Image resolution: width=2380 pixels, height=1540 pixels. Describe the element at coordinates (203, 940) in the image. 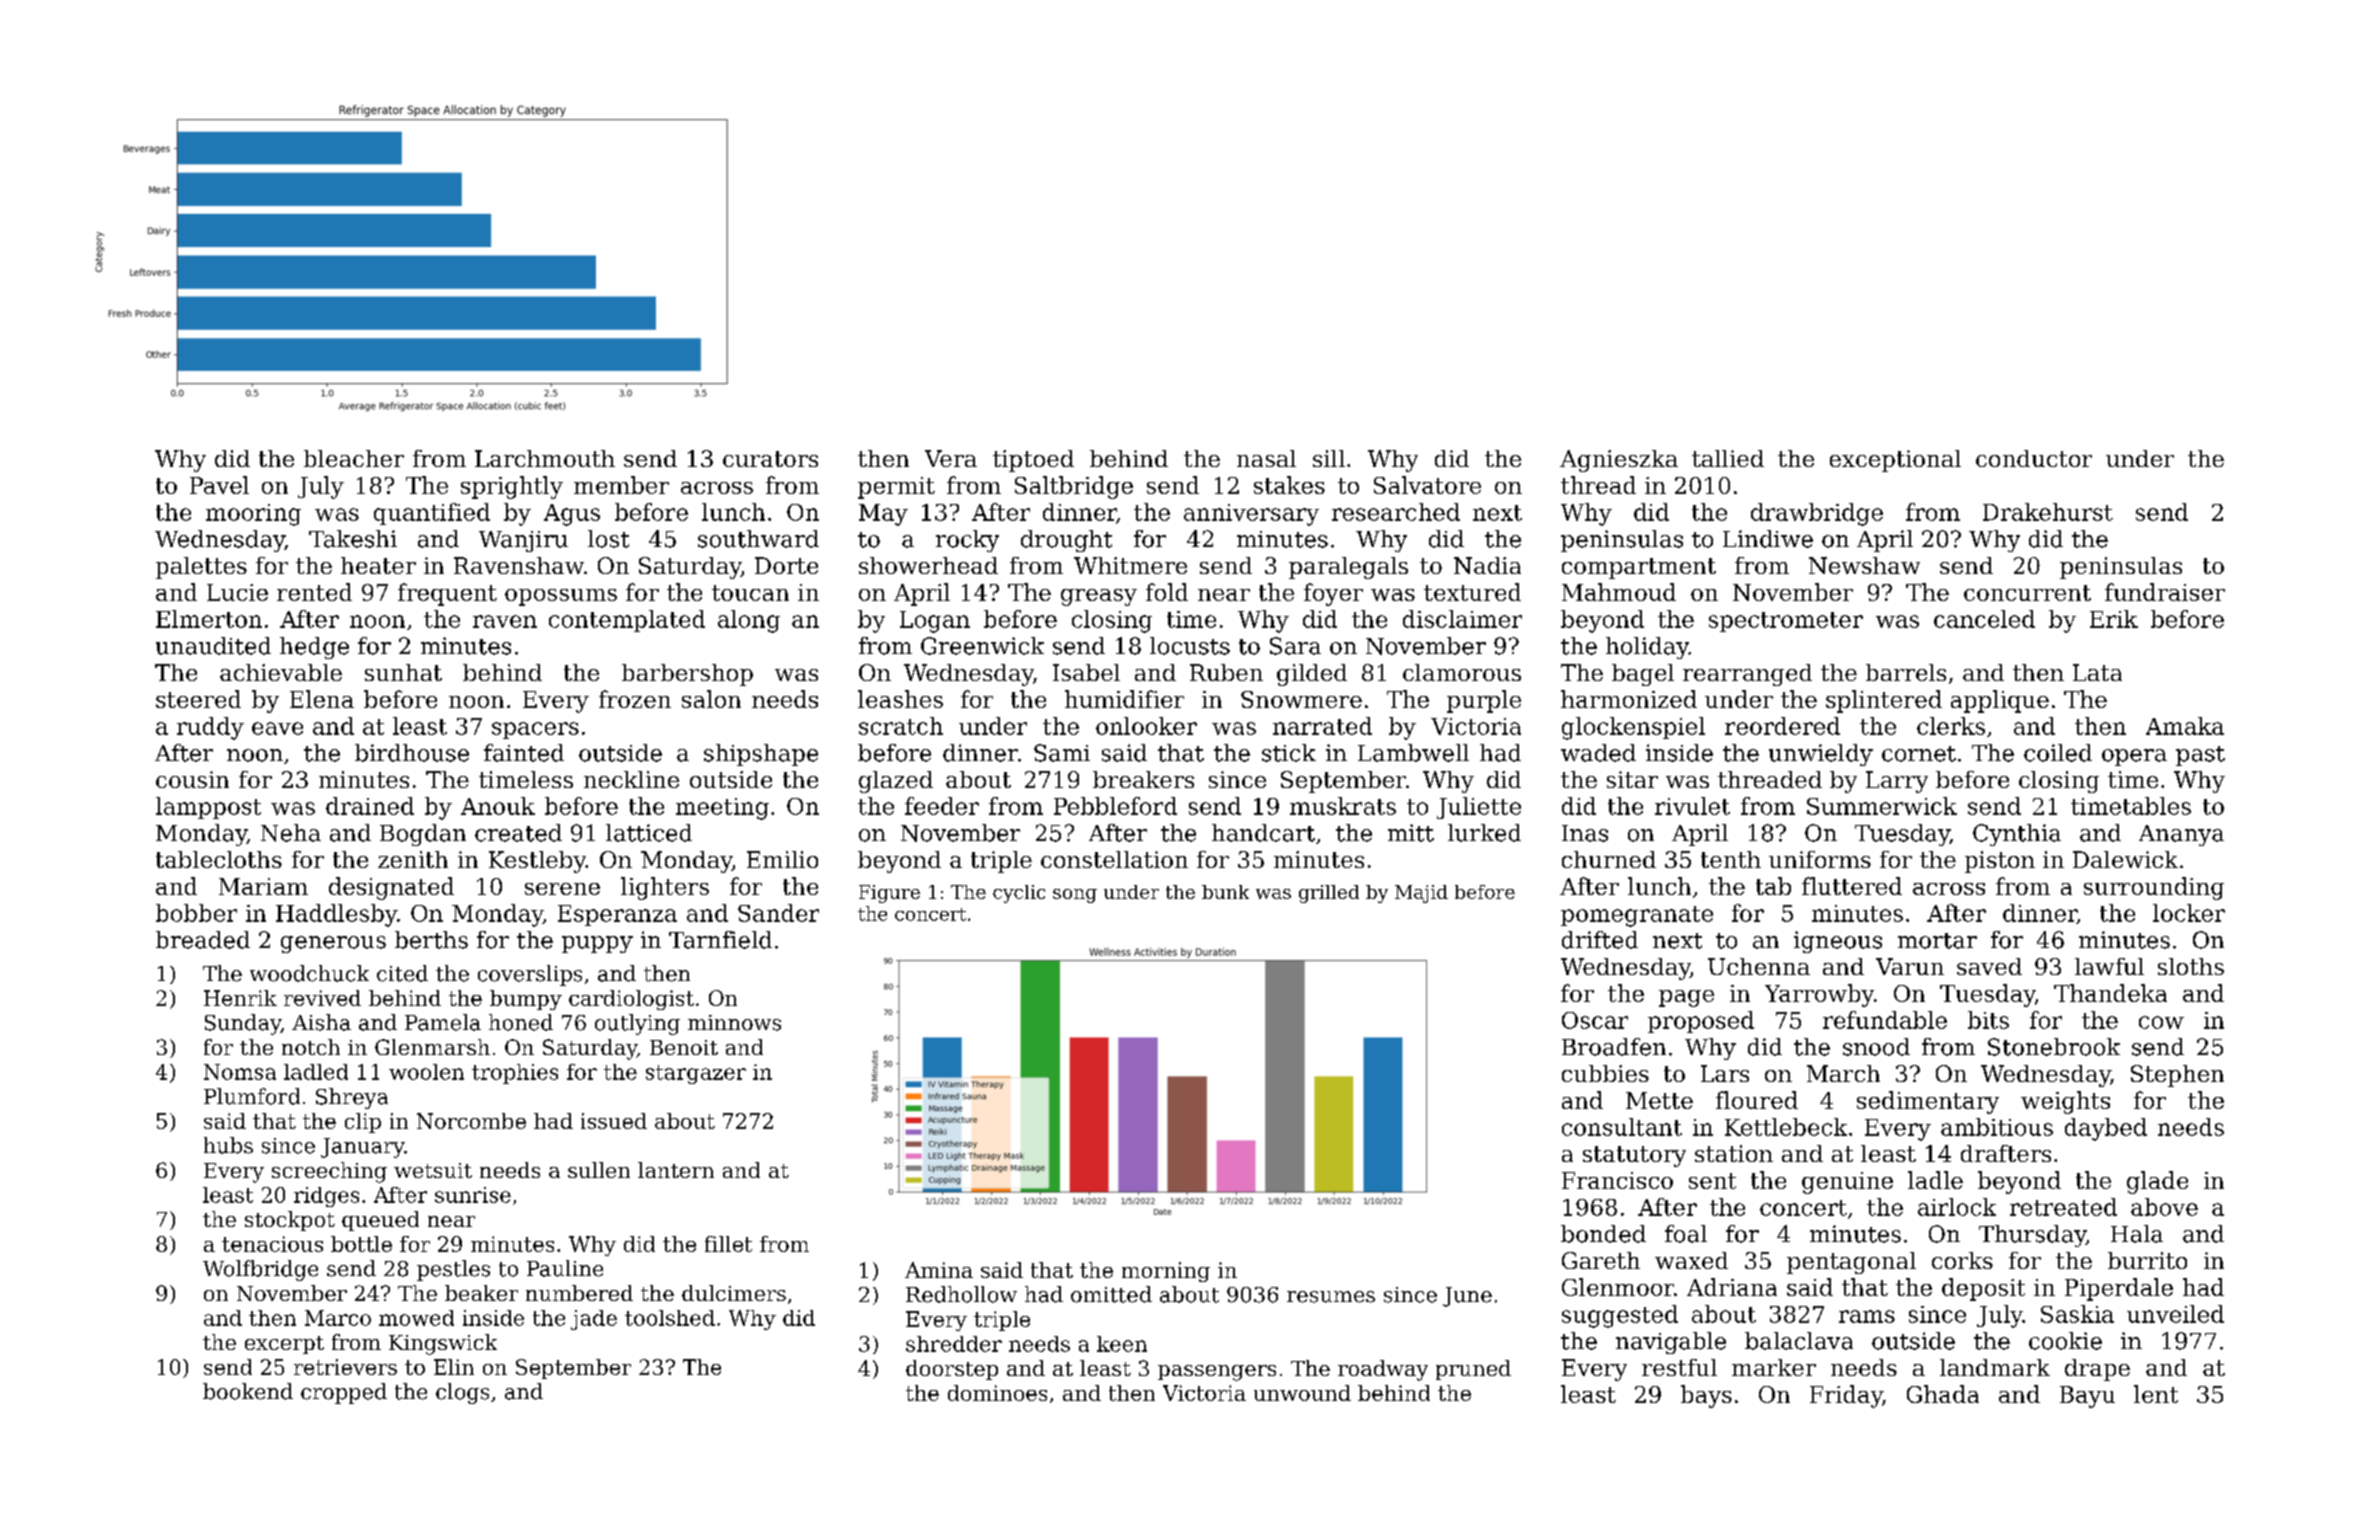

I see `breaded` at that location.
